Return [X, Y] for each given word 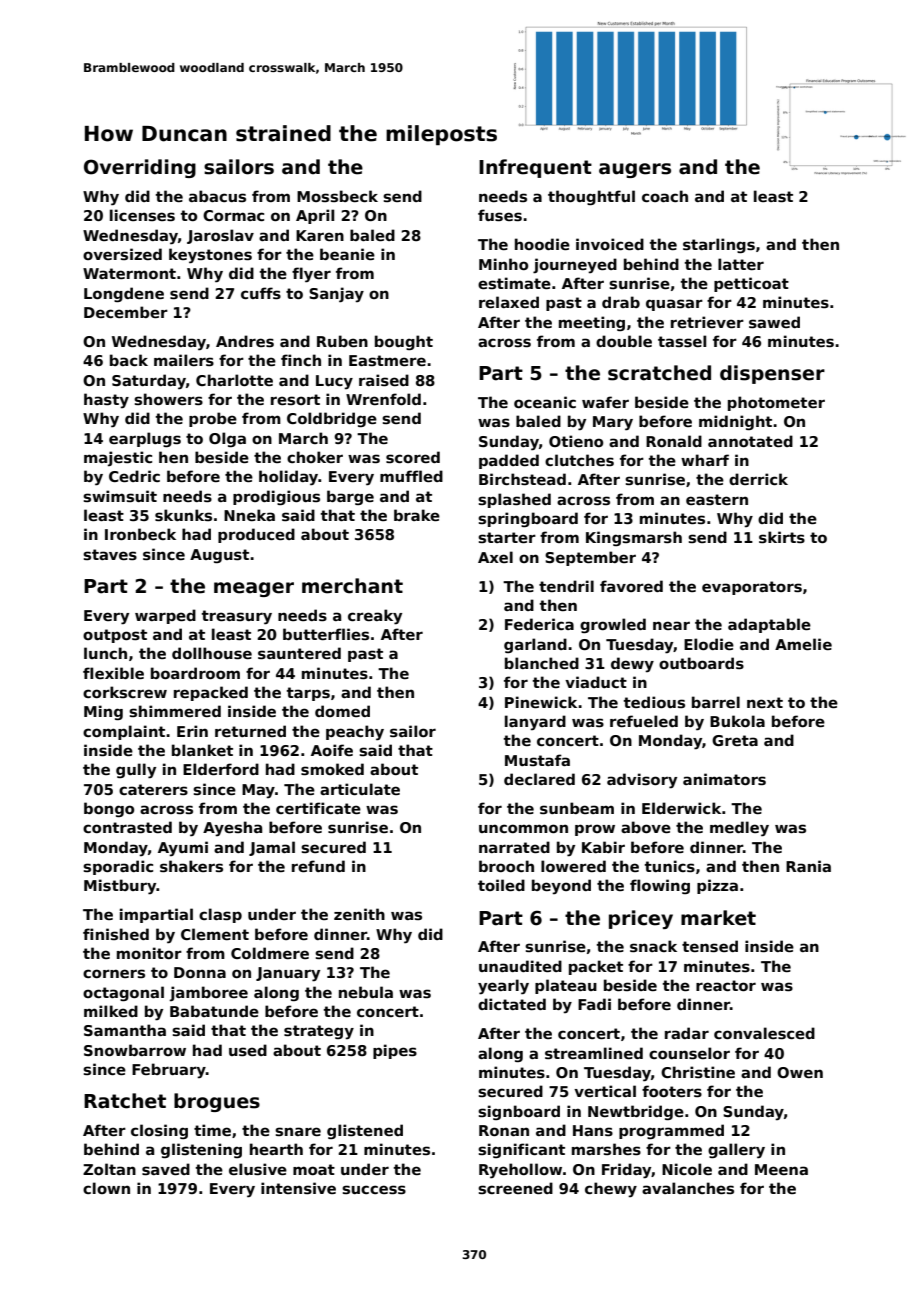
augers [635, 170]
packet [596, 967]
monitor [149, 953]
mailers [184, 360]
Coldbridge [332, 419]
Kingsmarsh [634, 538]
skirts [782, 537]
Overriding [140, 168]
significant [521, 1150]
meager [254, 589]
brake [417, 515]
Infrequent [535, 168]
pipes [395, 1051]
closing [159, 1131]
